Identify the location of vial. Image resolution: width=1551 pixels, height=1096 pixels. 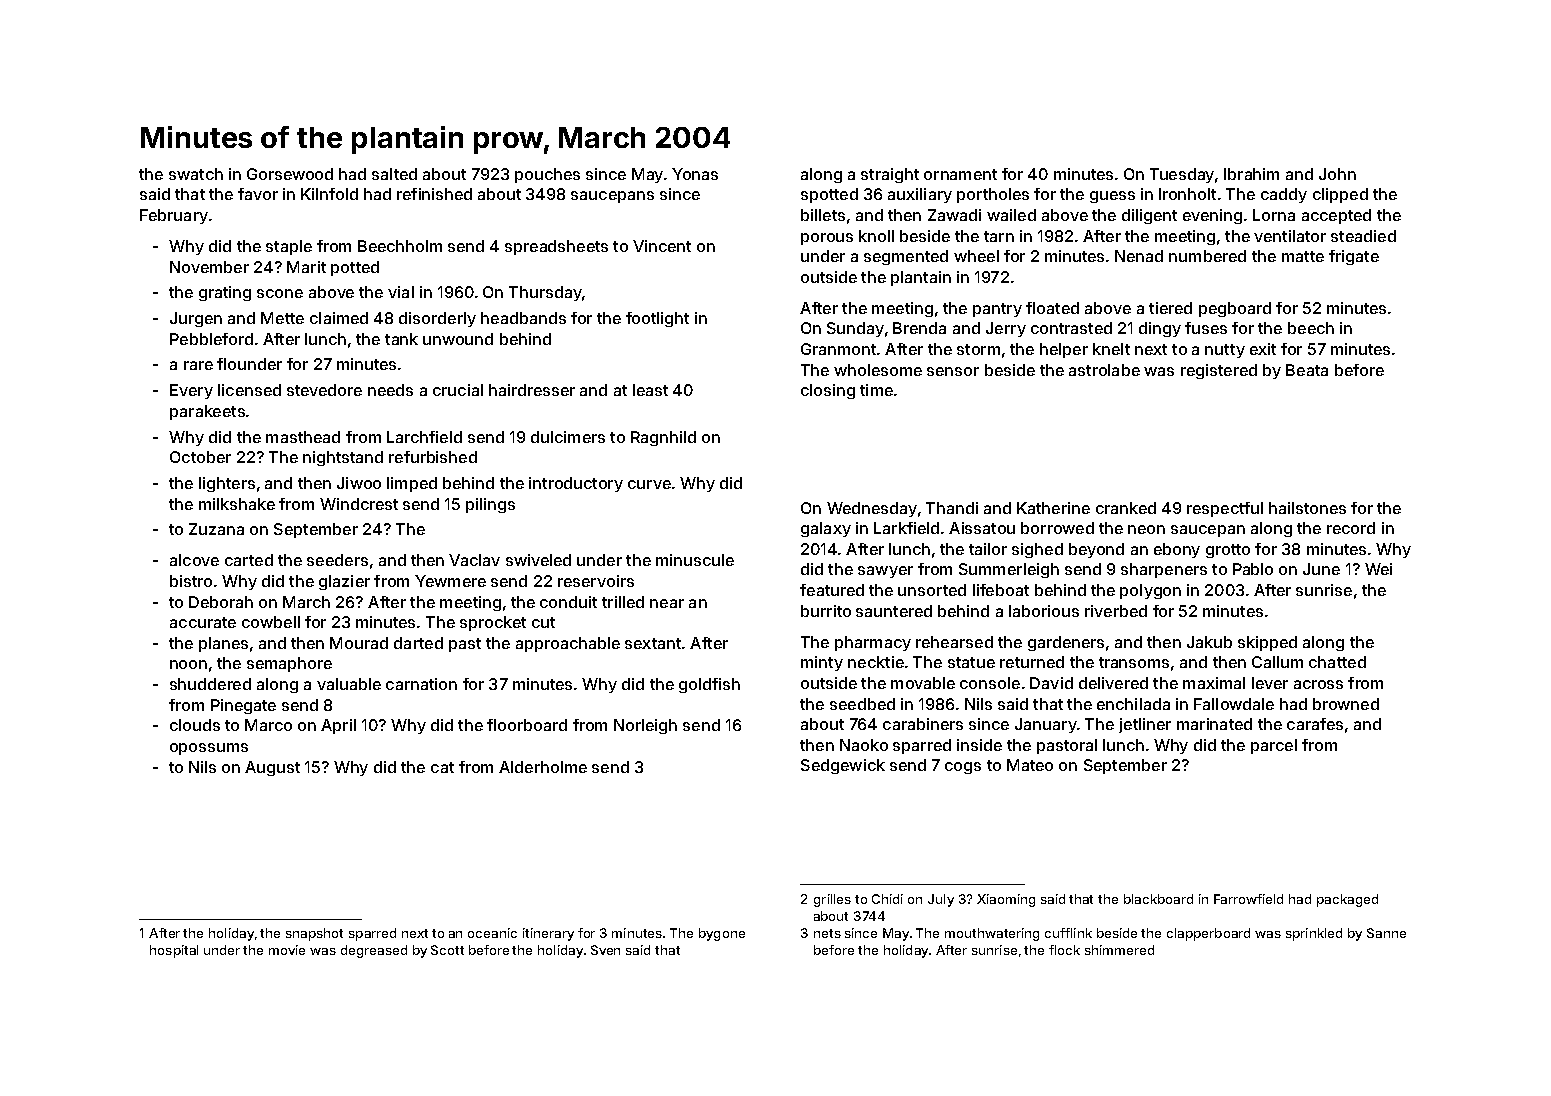
(401, 292).
